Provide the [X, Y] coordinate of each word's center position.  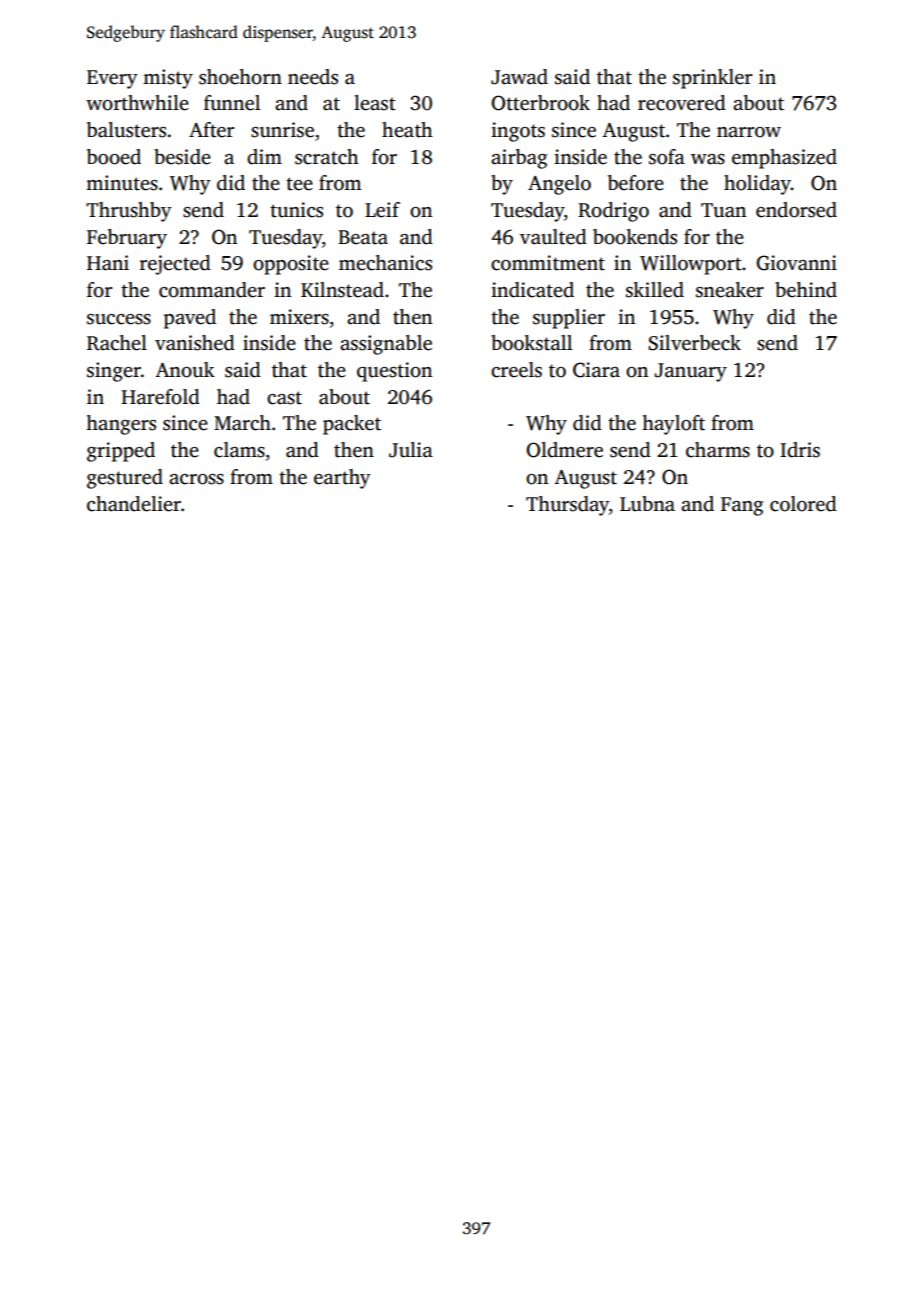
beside [182, 157]
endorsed [796, 210]
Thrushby [129, 212]
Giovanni [796, 263]
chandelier [134, 504]
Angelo [559, 185]
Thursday [567, 506]
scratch [327, 157]
